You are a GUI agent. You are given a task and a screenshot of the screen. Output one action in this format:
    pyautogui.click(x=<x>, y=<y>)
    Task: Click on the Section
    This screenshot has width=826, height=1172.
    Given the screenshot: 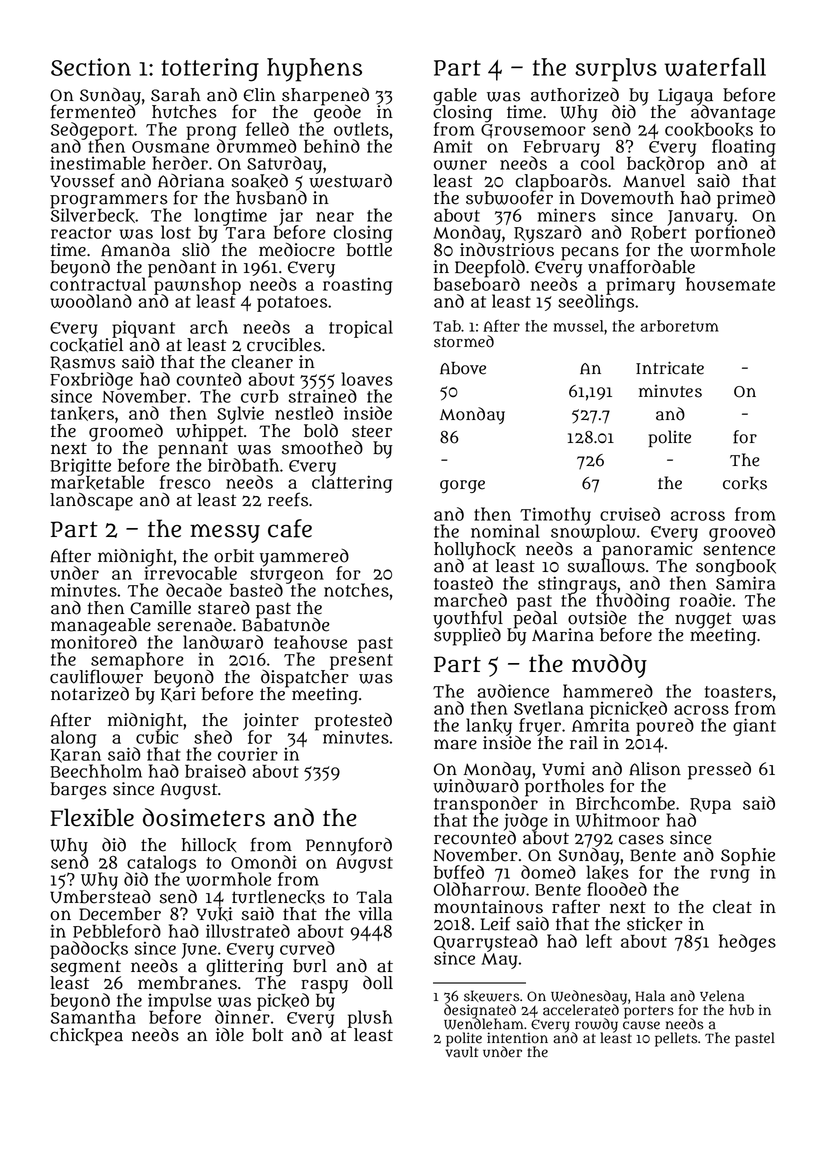 What is the action you would take?
    pyautogui.click(x=91, y=67)
